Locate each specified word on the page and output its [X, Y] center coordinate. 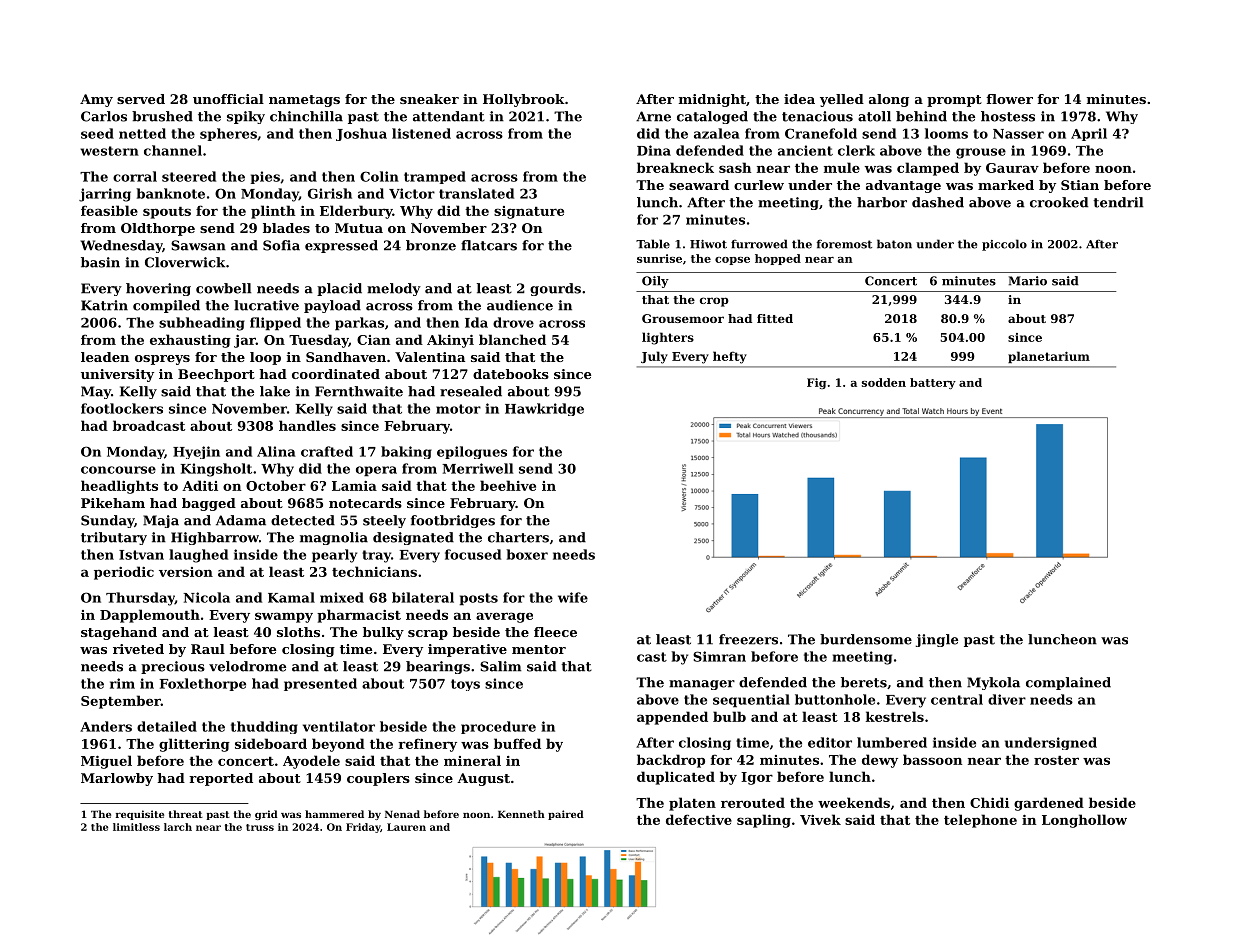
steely [384, 521]
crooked [1059, 202]
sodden [884, 382]
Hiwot [708, 244]
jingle [937, 640]
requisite [140, 815]
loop [265, 358]
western [109, 151]
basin [100, 262]
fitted [775, 318]
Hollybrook [524, 100]
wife [573, 597]
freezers [748, 639]
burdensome [866, 639]
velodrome [247, 666]
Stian [1080, 185]
